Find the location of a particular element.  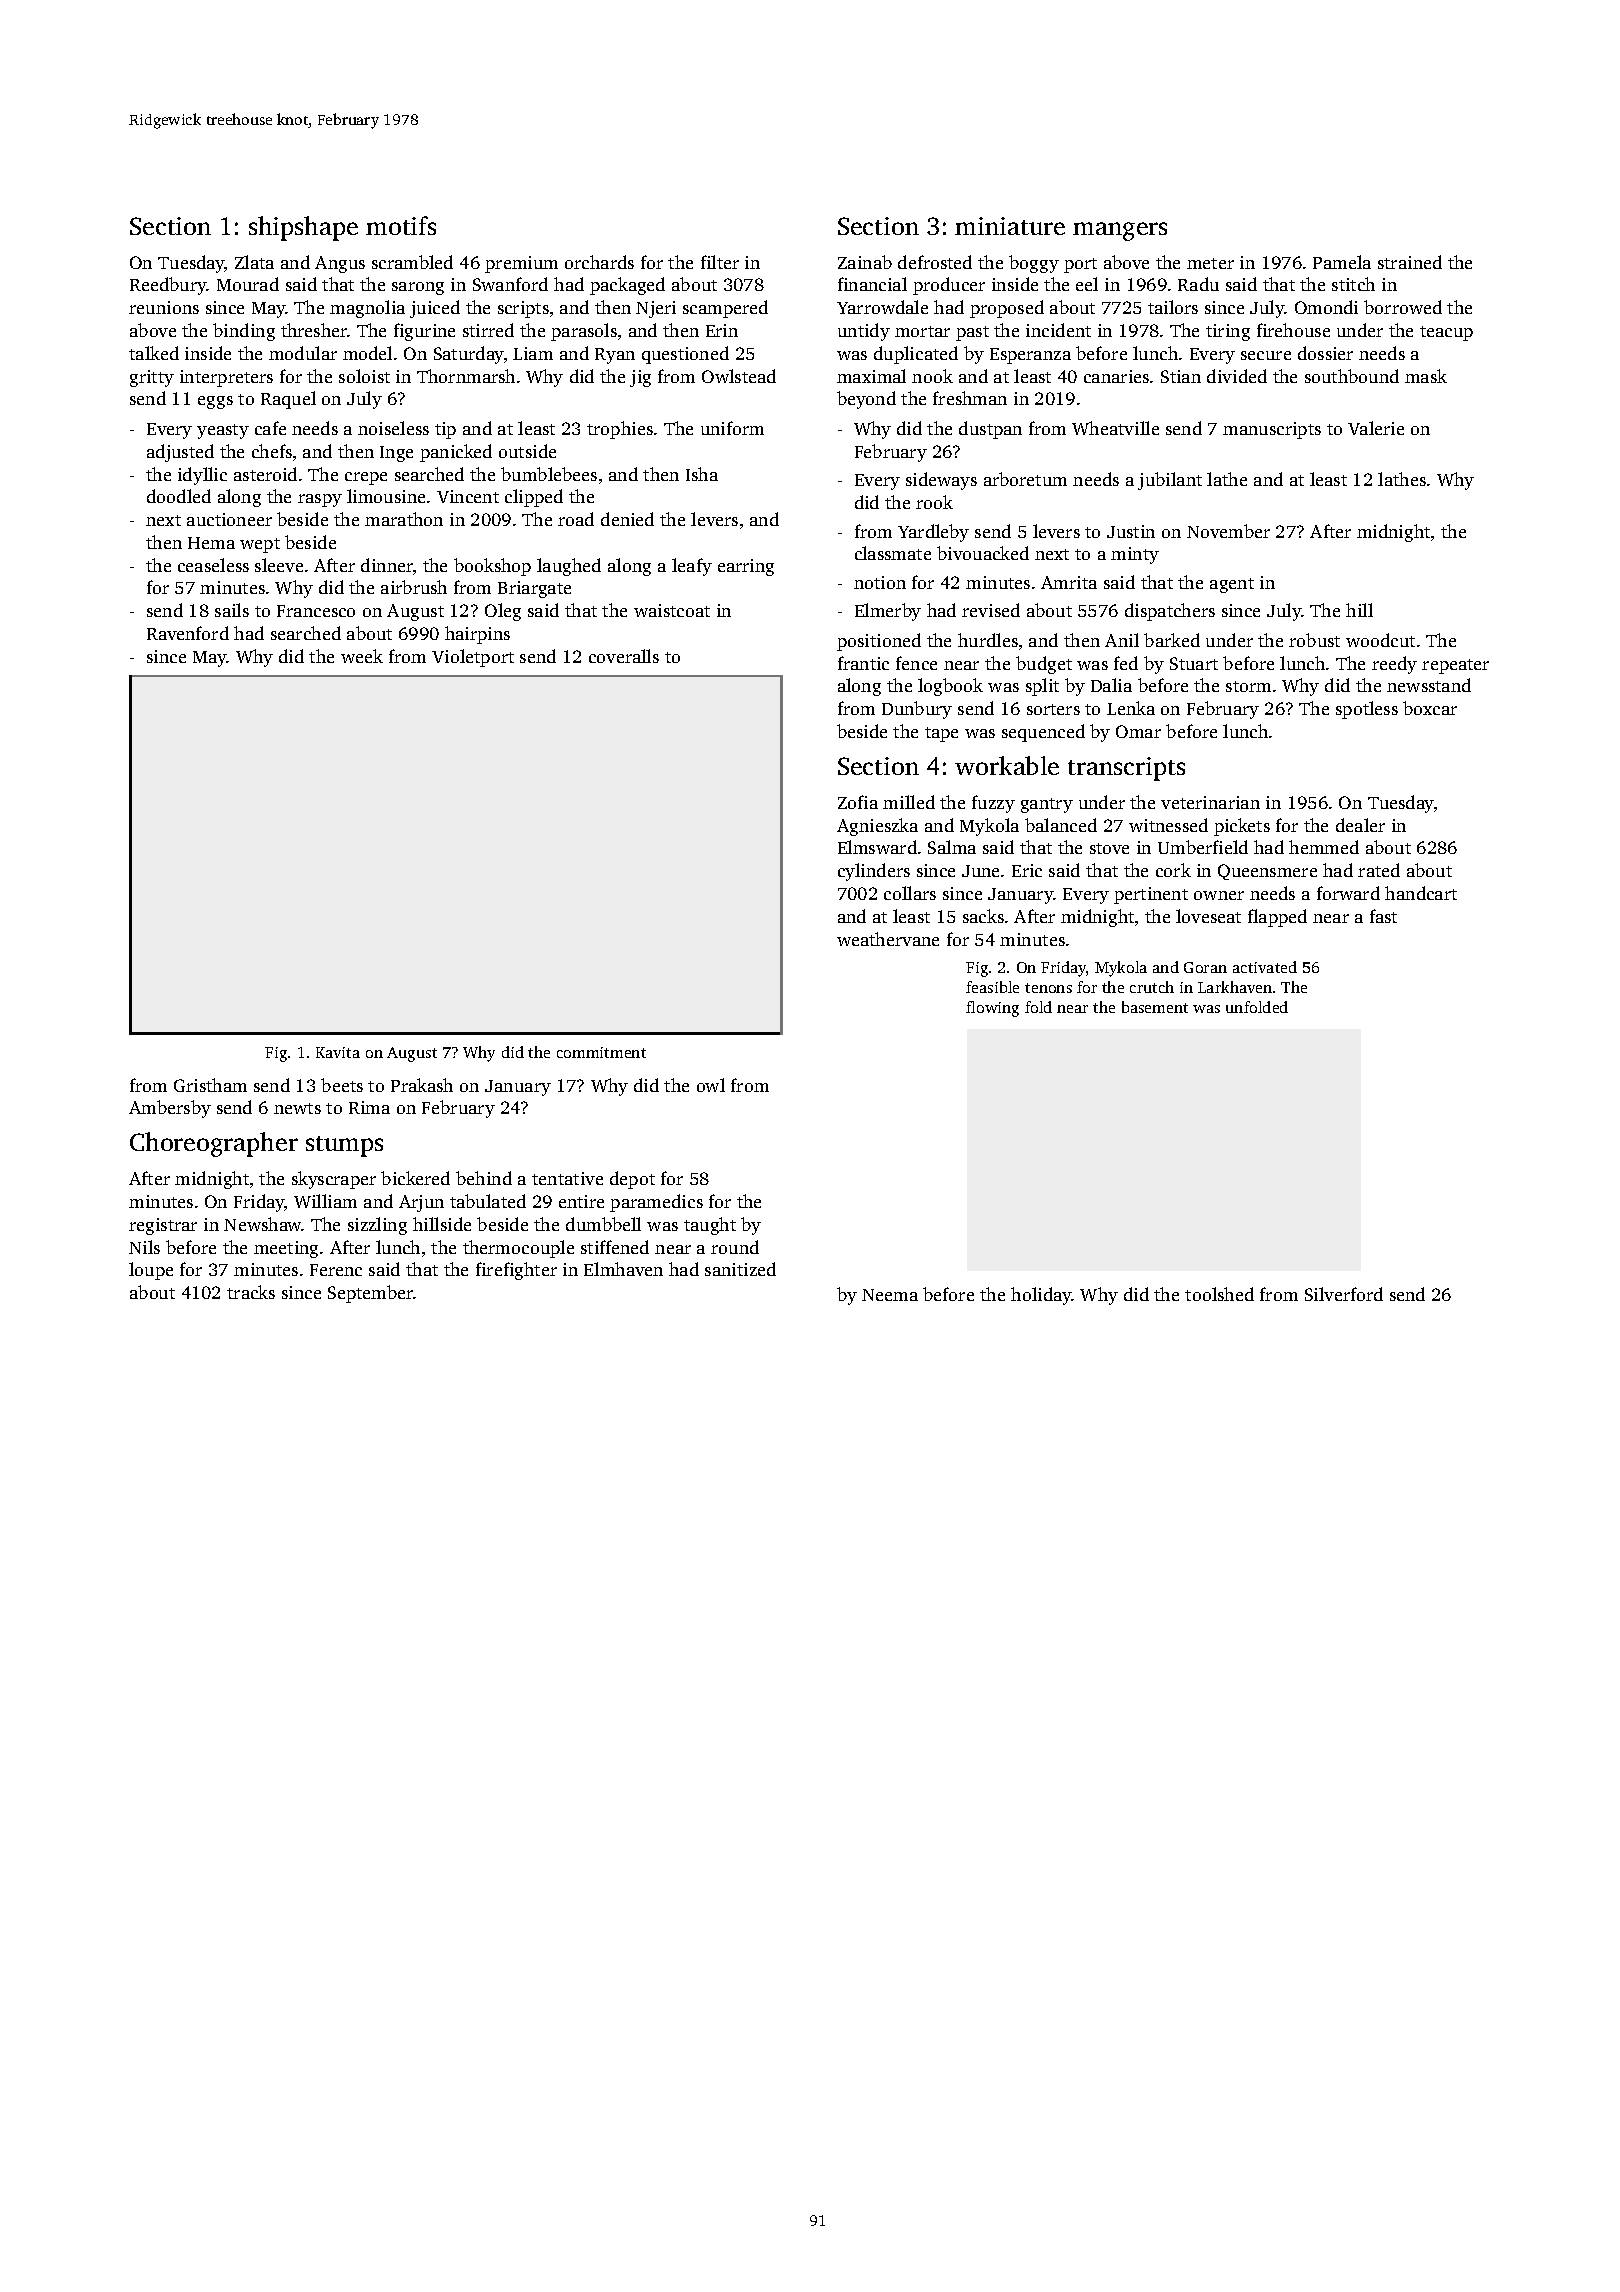

Hema is located at coordinates (211, 543).
